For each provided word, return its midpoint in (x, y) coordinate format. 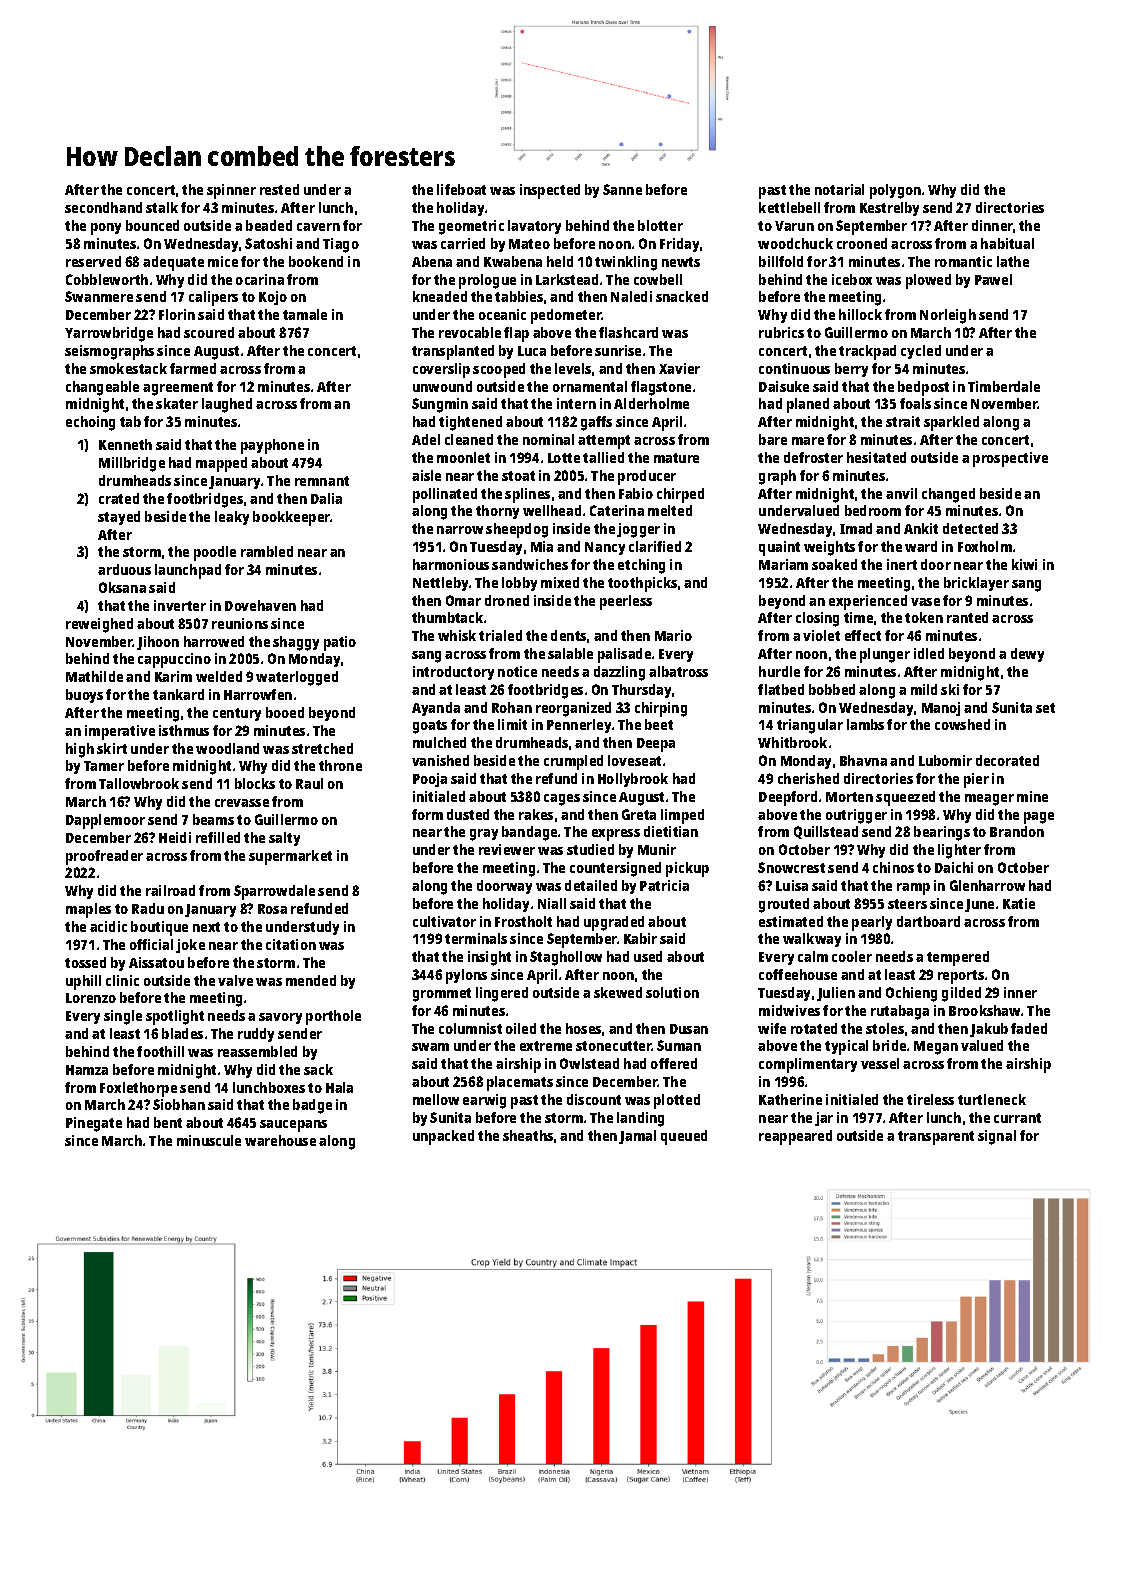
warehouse (280, 1140)
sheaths (528, 1135)
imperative (120, 732)
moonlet (463, 457)
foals (915, 403)
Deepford (788, 798)
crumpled (573, 762)
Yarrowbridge (109, 334)
